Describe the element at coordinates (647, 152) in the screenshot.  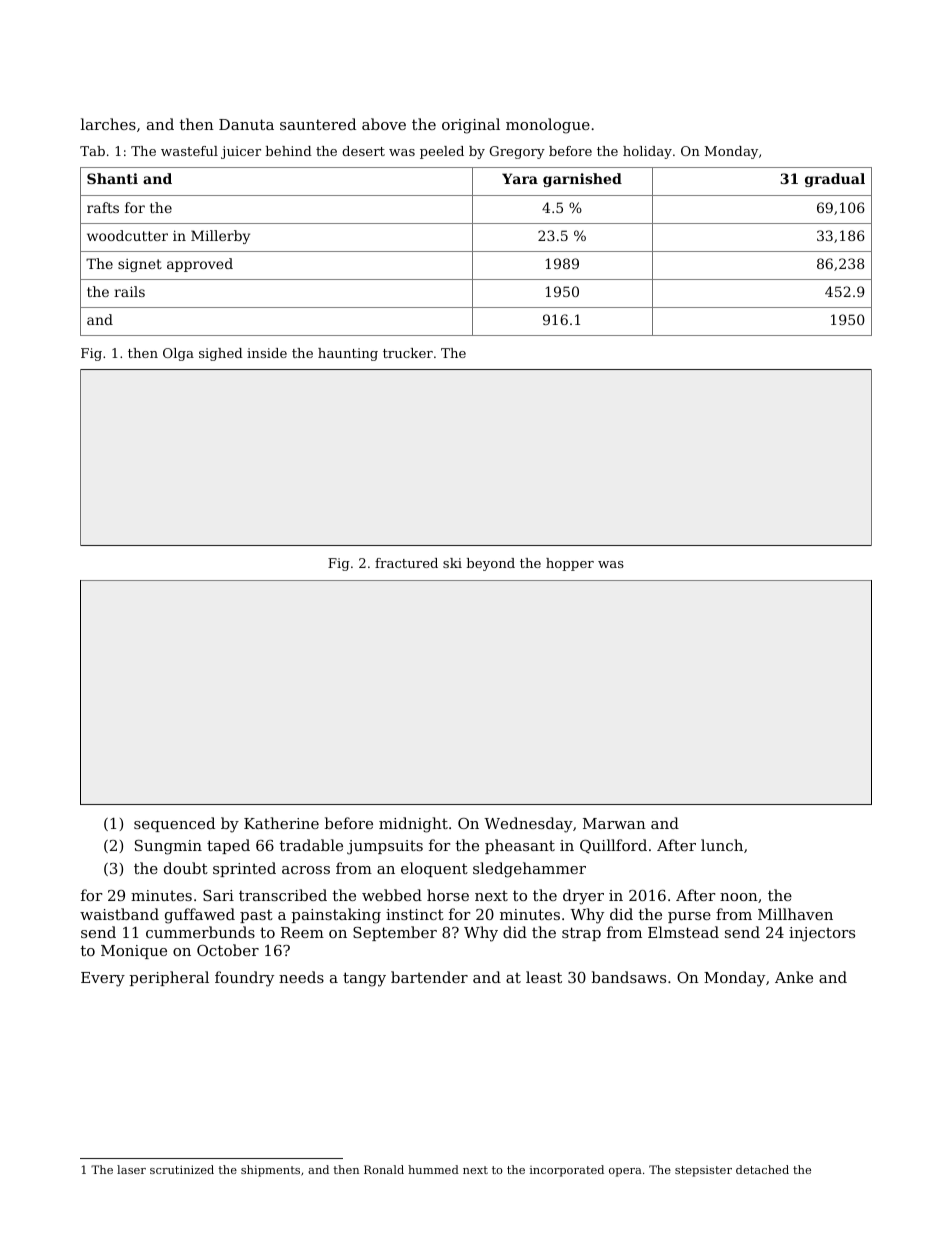
I see `holiday` at that location.
